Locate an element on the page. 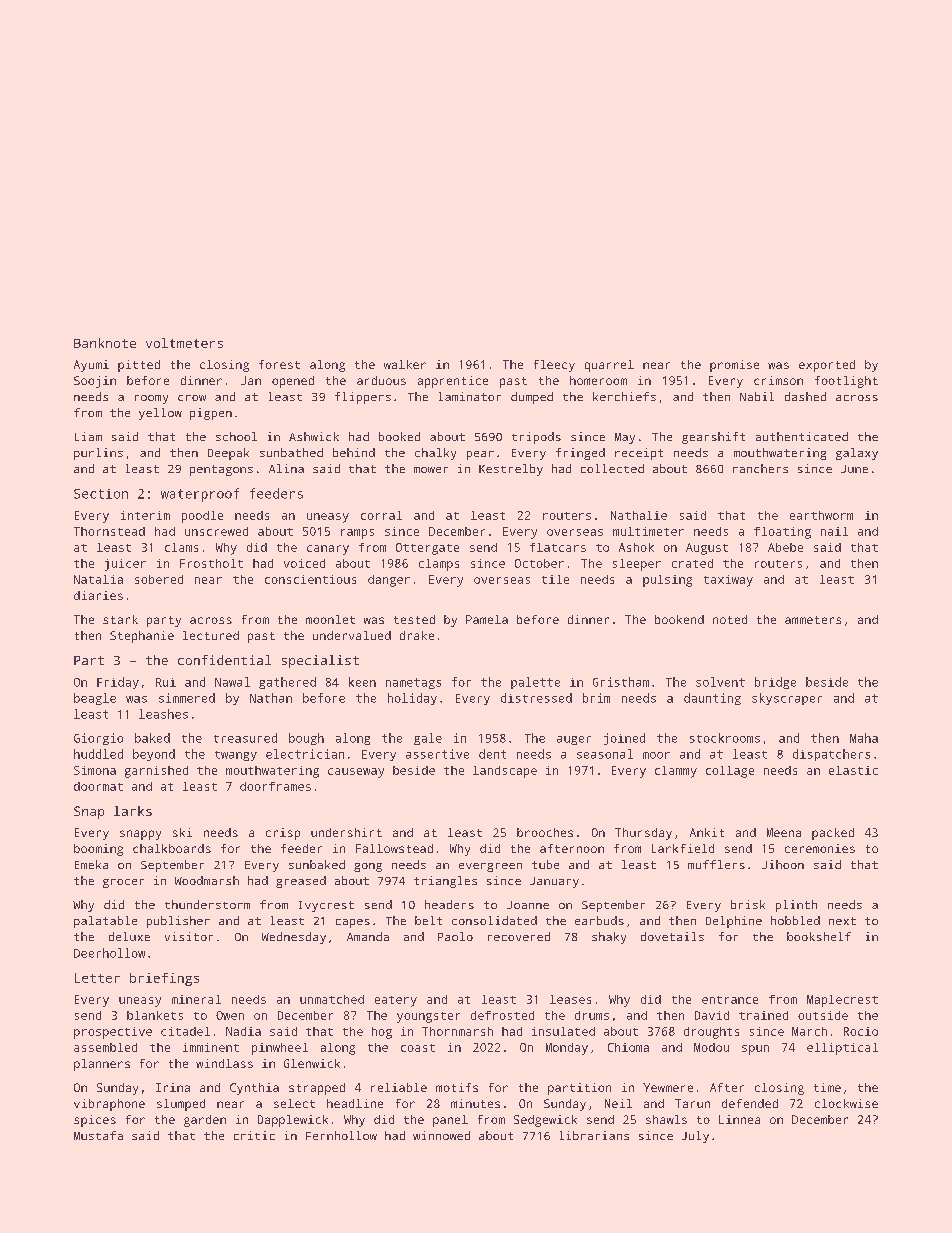 This image has width=952, height=1233. walker is located at coordinates (405, 364).
